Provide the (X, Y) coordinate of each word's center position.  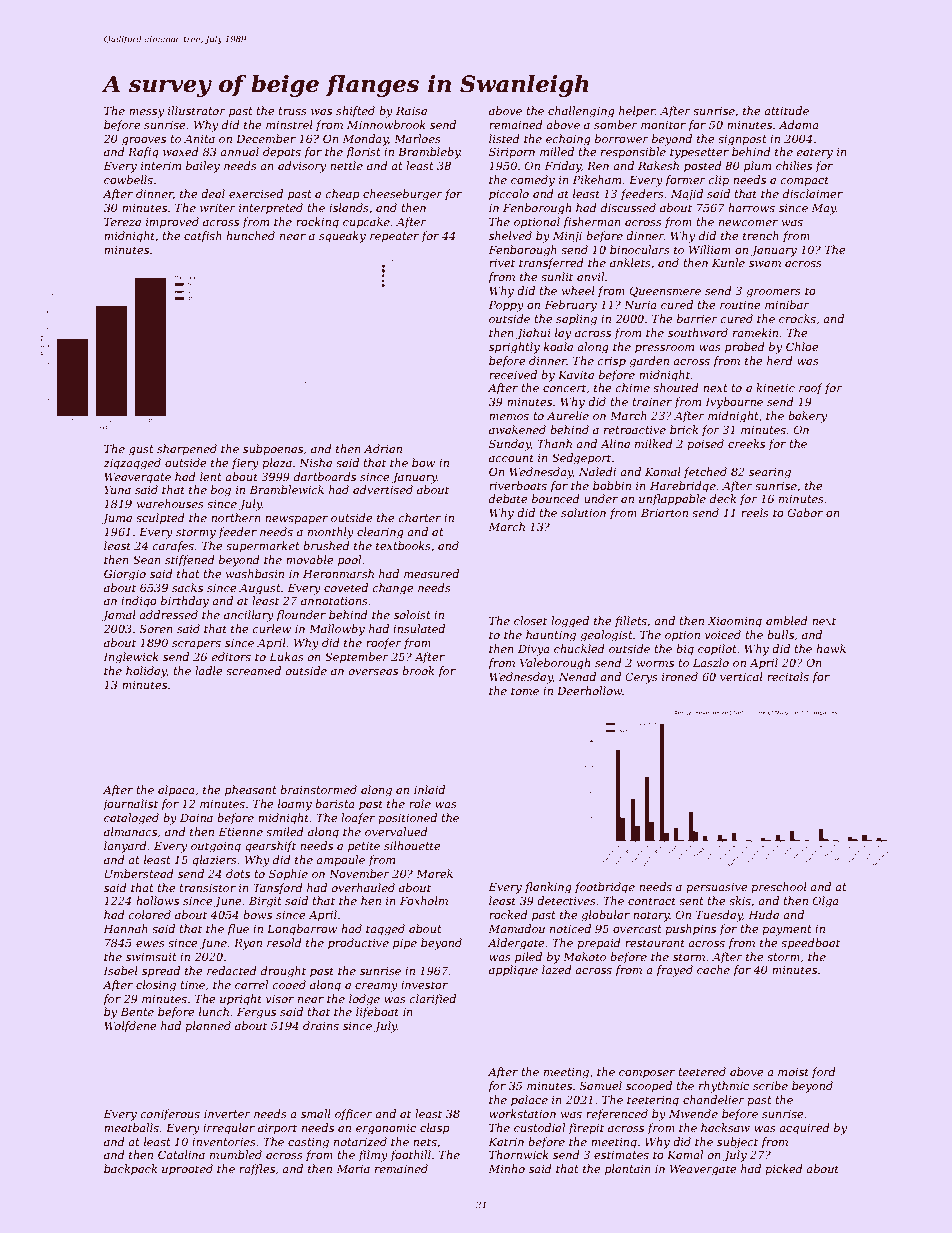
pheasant (251, 791)
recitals (788, 676)
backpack (130, 1170)
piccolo (509, 195)
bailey (203, 167)
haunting (551, 636)
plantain (628, 1170)
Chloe (802, 346)
